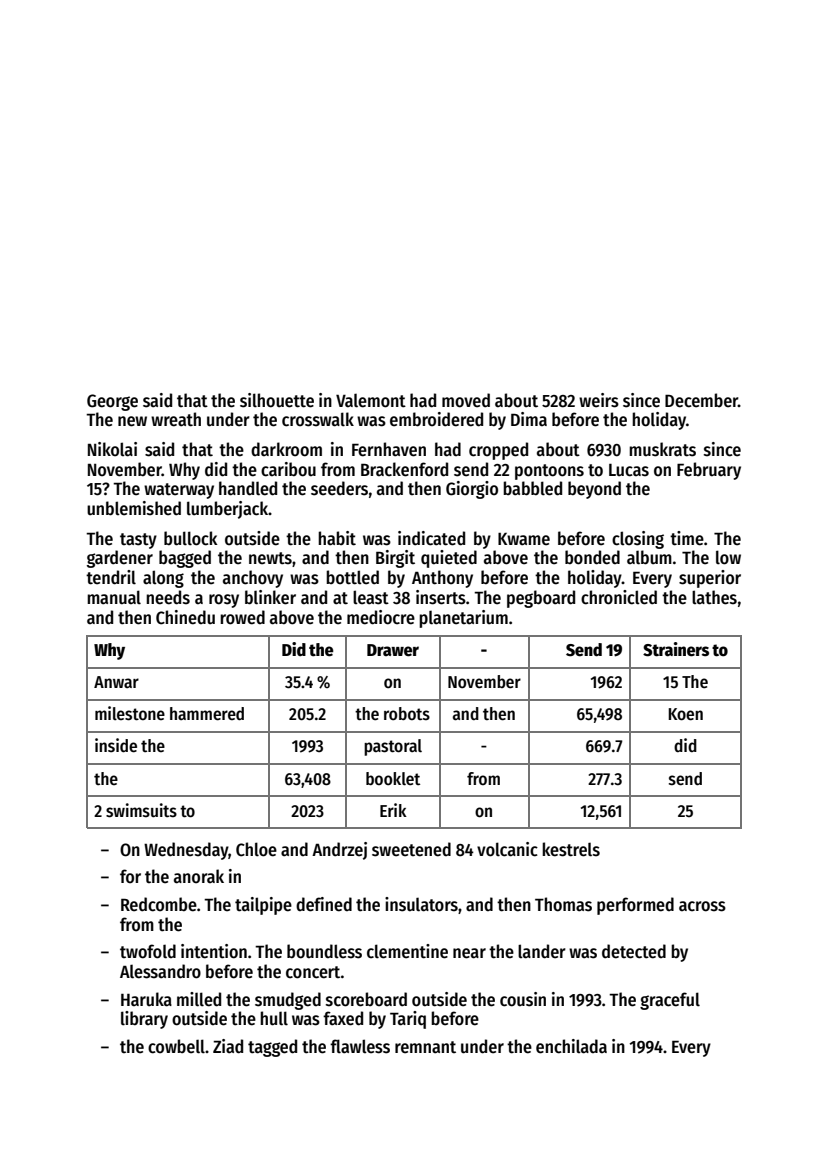 This screenshot has width=828, height=1176. What do you see at coordinates (393, 810) in the screenshot?
I see `Erik` at bounding box center [393, 810].
